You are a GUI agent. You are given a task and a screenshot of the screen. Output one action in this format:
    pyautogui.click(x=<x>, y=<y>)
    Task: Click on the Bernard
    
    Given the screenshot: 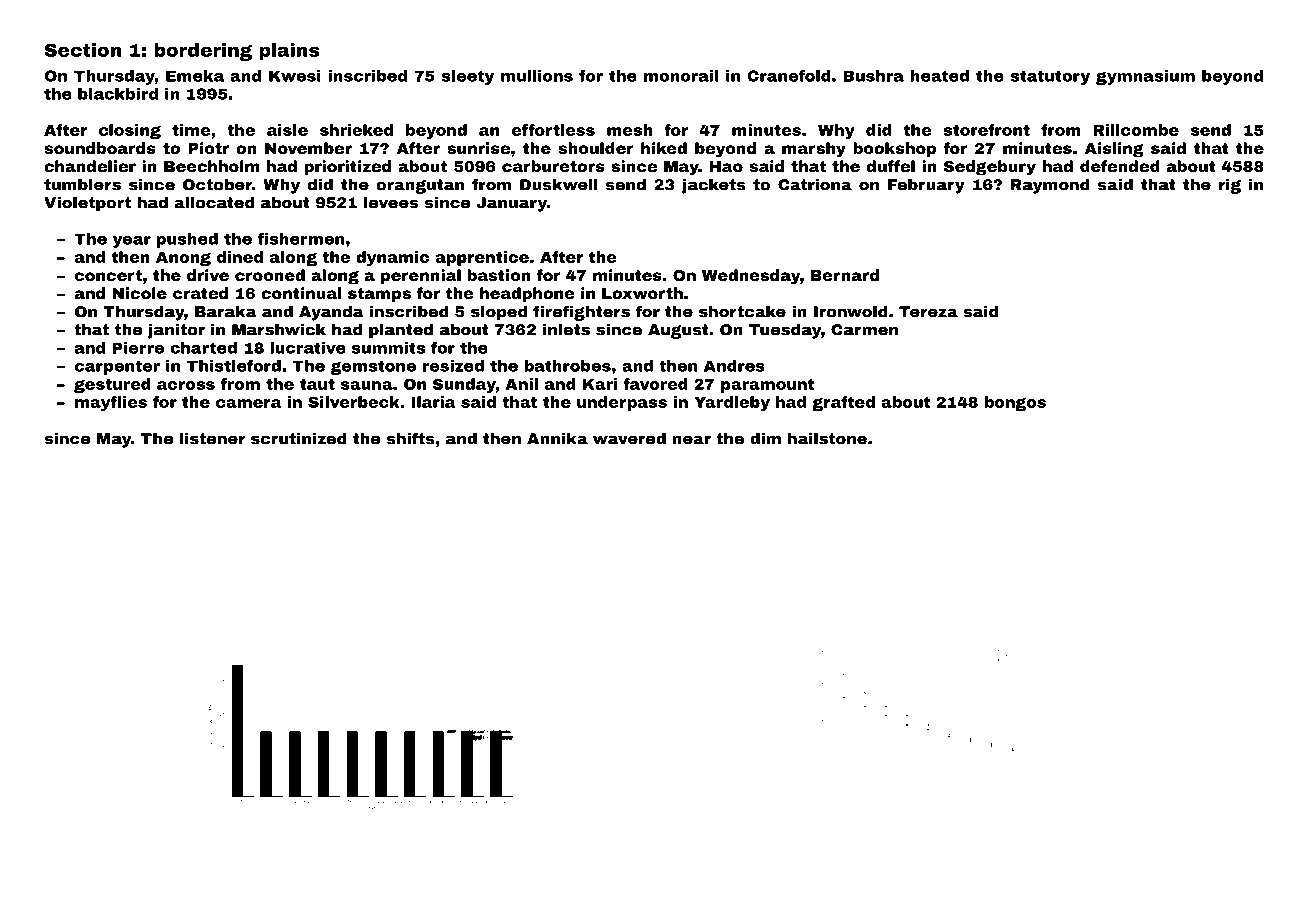 What is the action you would take?
    pyautogui.click(x=845, y=275)
